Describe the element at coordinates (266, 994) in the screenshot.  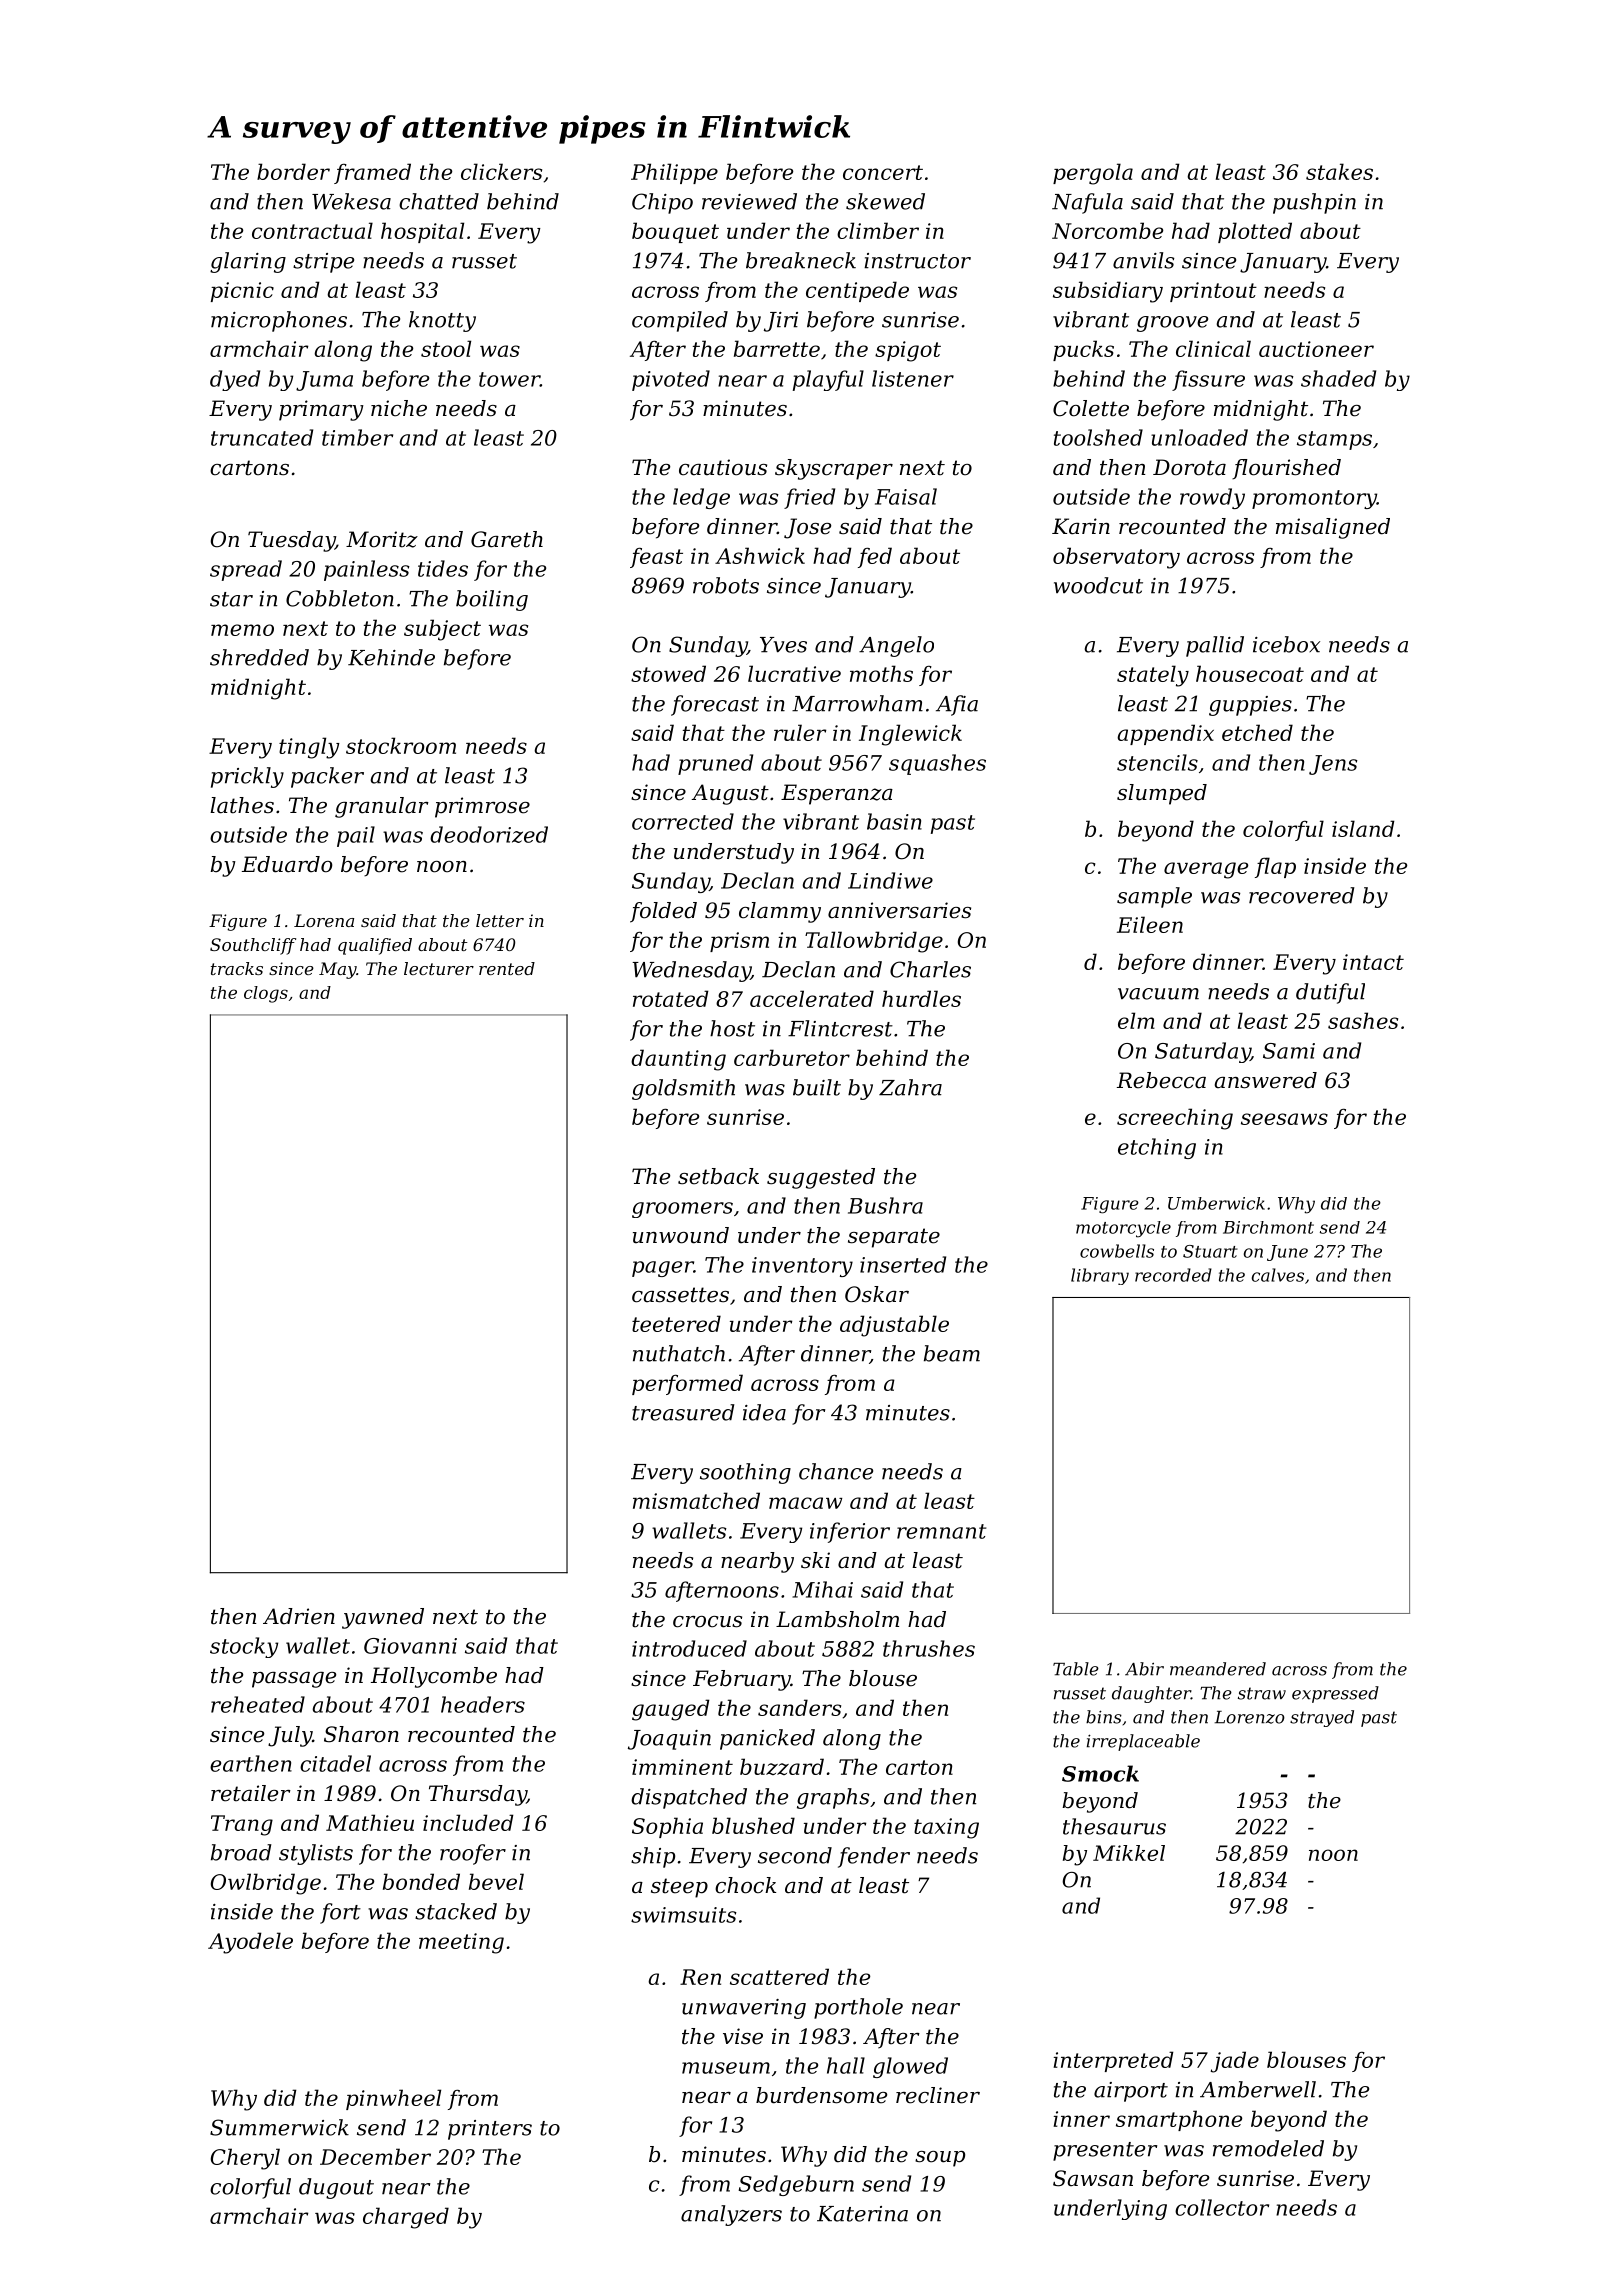
I see `clogs` at that location.
